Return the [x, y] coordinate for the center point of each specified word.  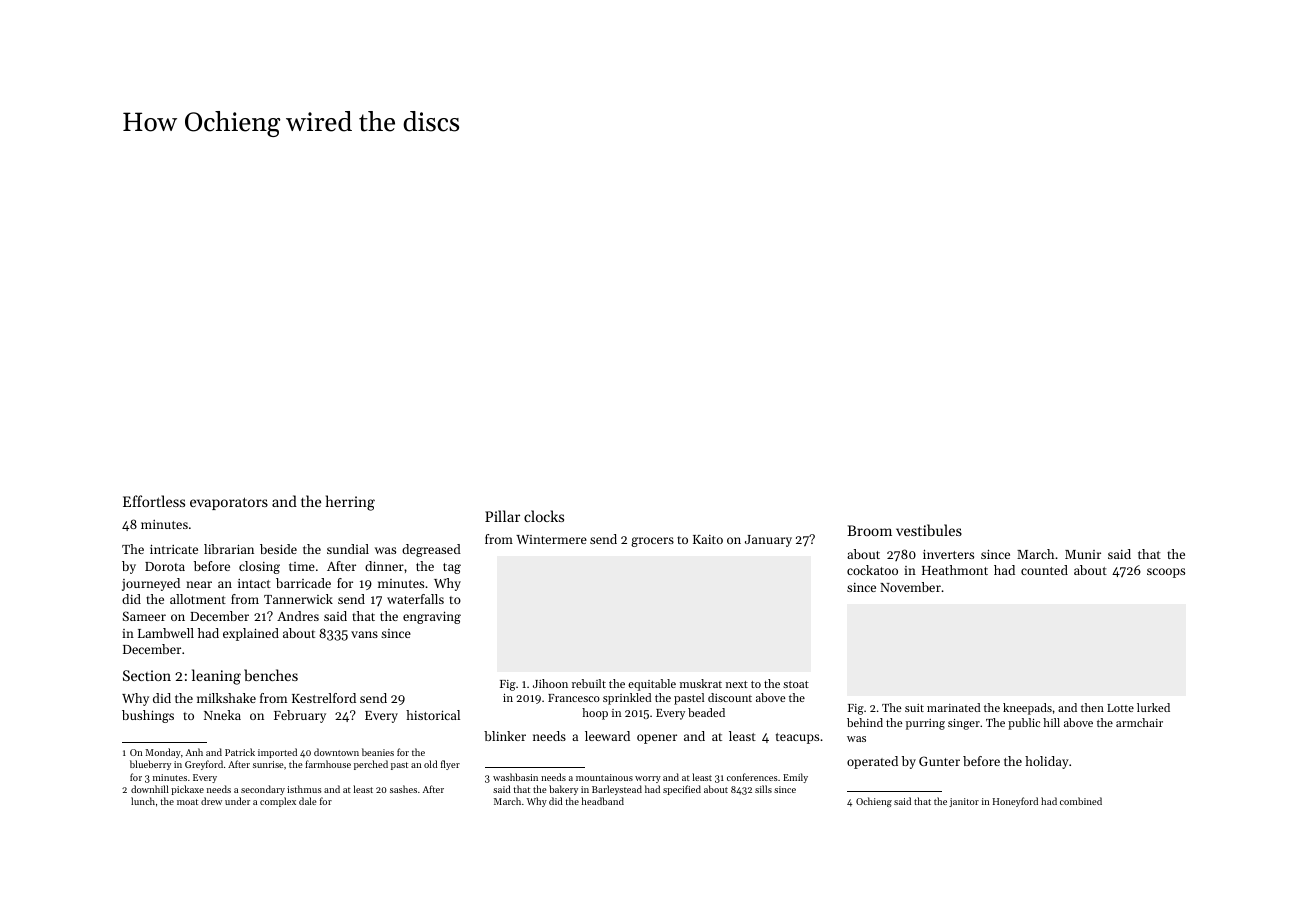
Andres [298, 616]
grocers [652, 542]
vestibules [929, 530]
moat [187, 802]
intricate [174, 549]
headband [602, 801]
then [1092, 707]
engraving [432, 617]
